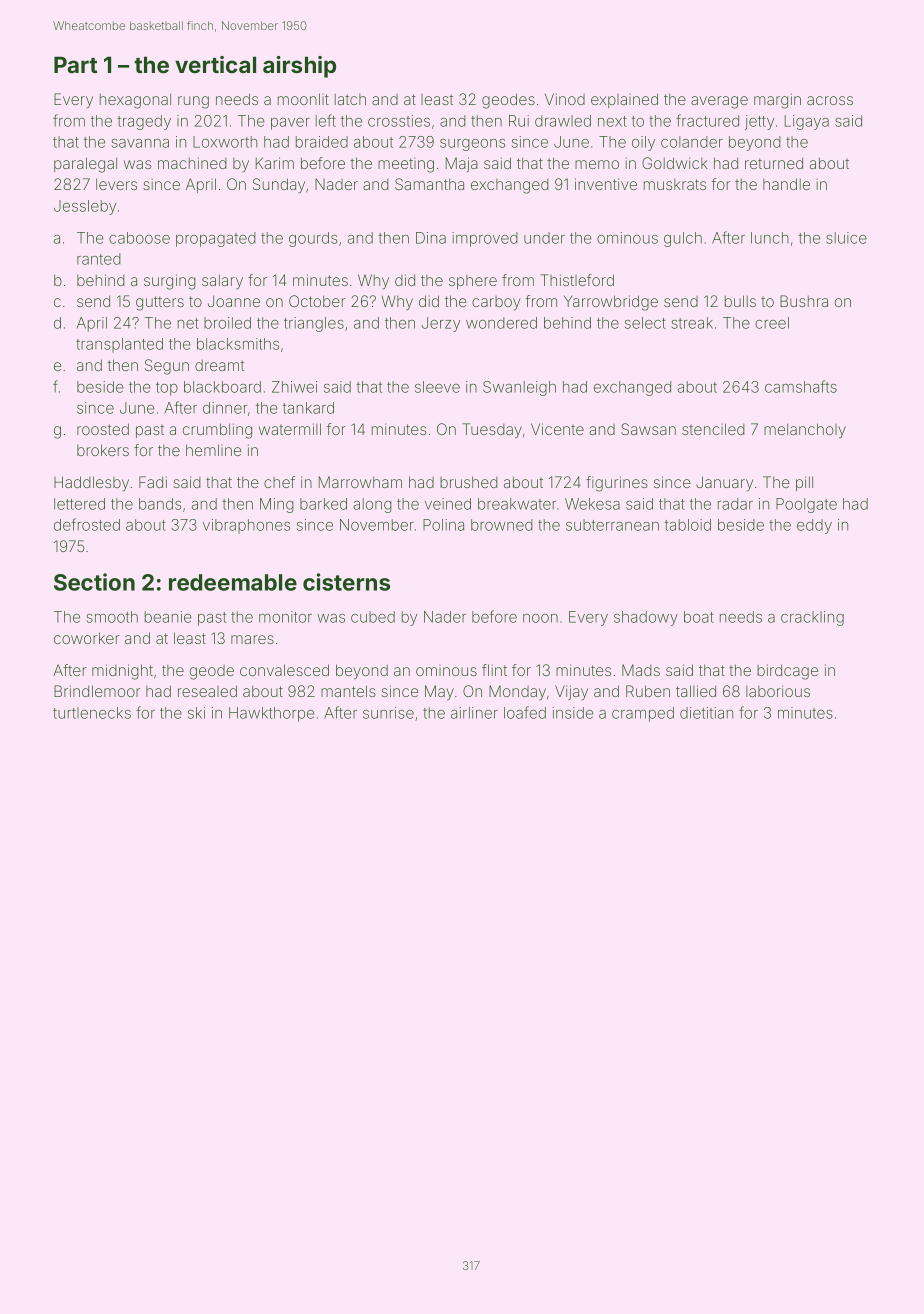 The image size is (924, 1314). Describe the element at coordinates (294, 387) in the page. I see `Zhiwei` at that location.
